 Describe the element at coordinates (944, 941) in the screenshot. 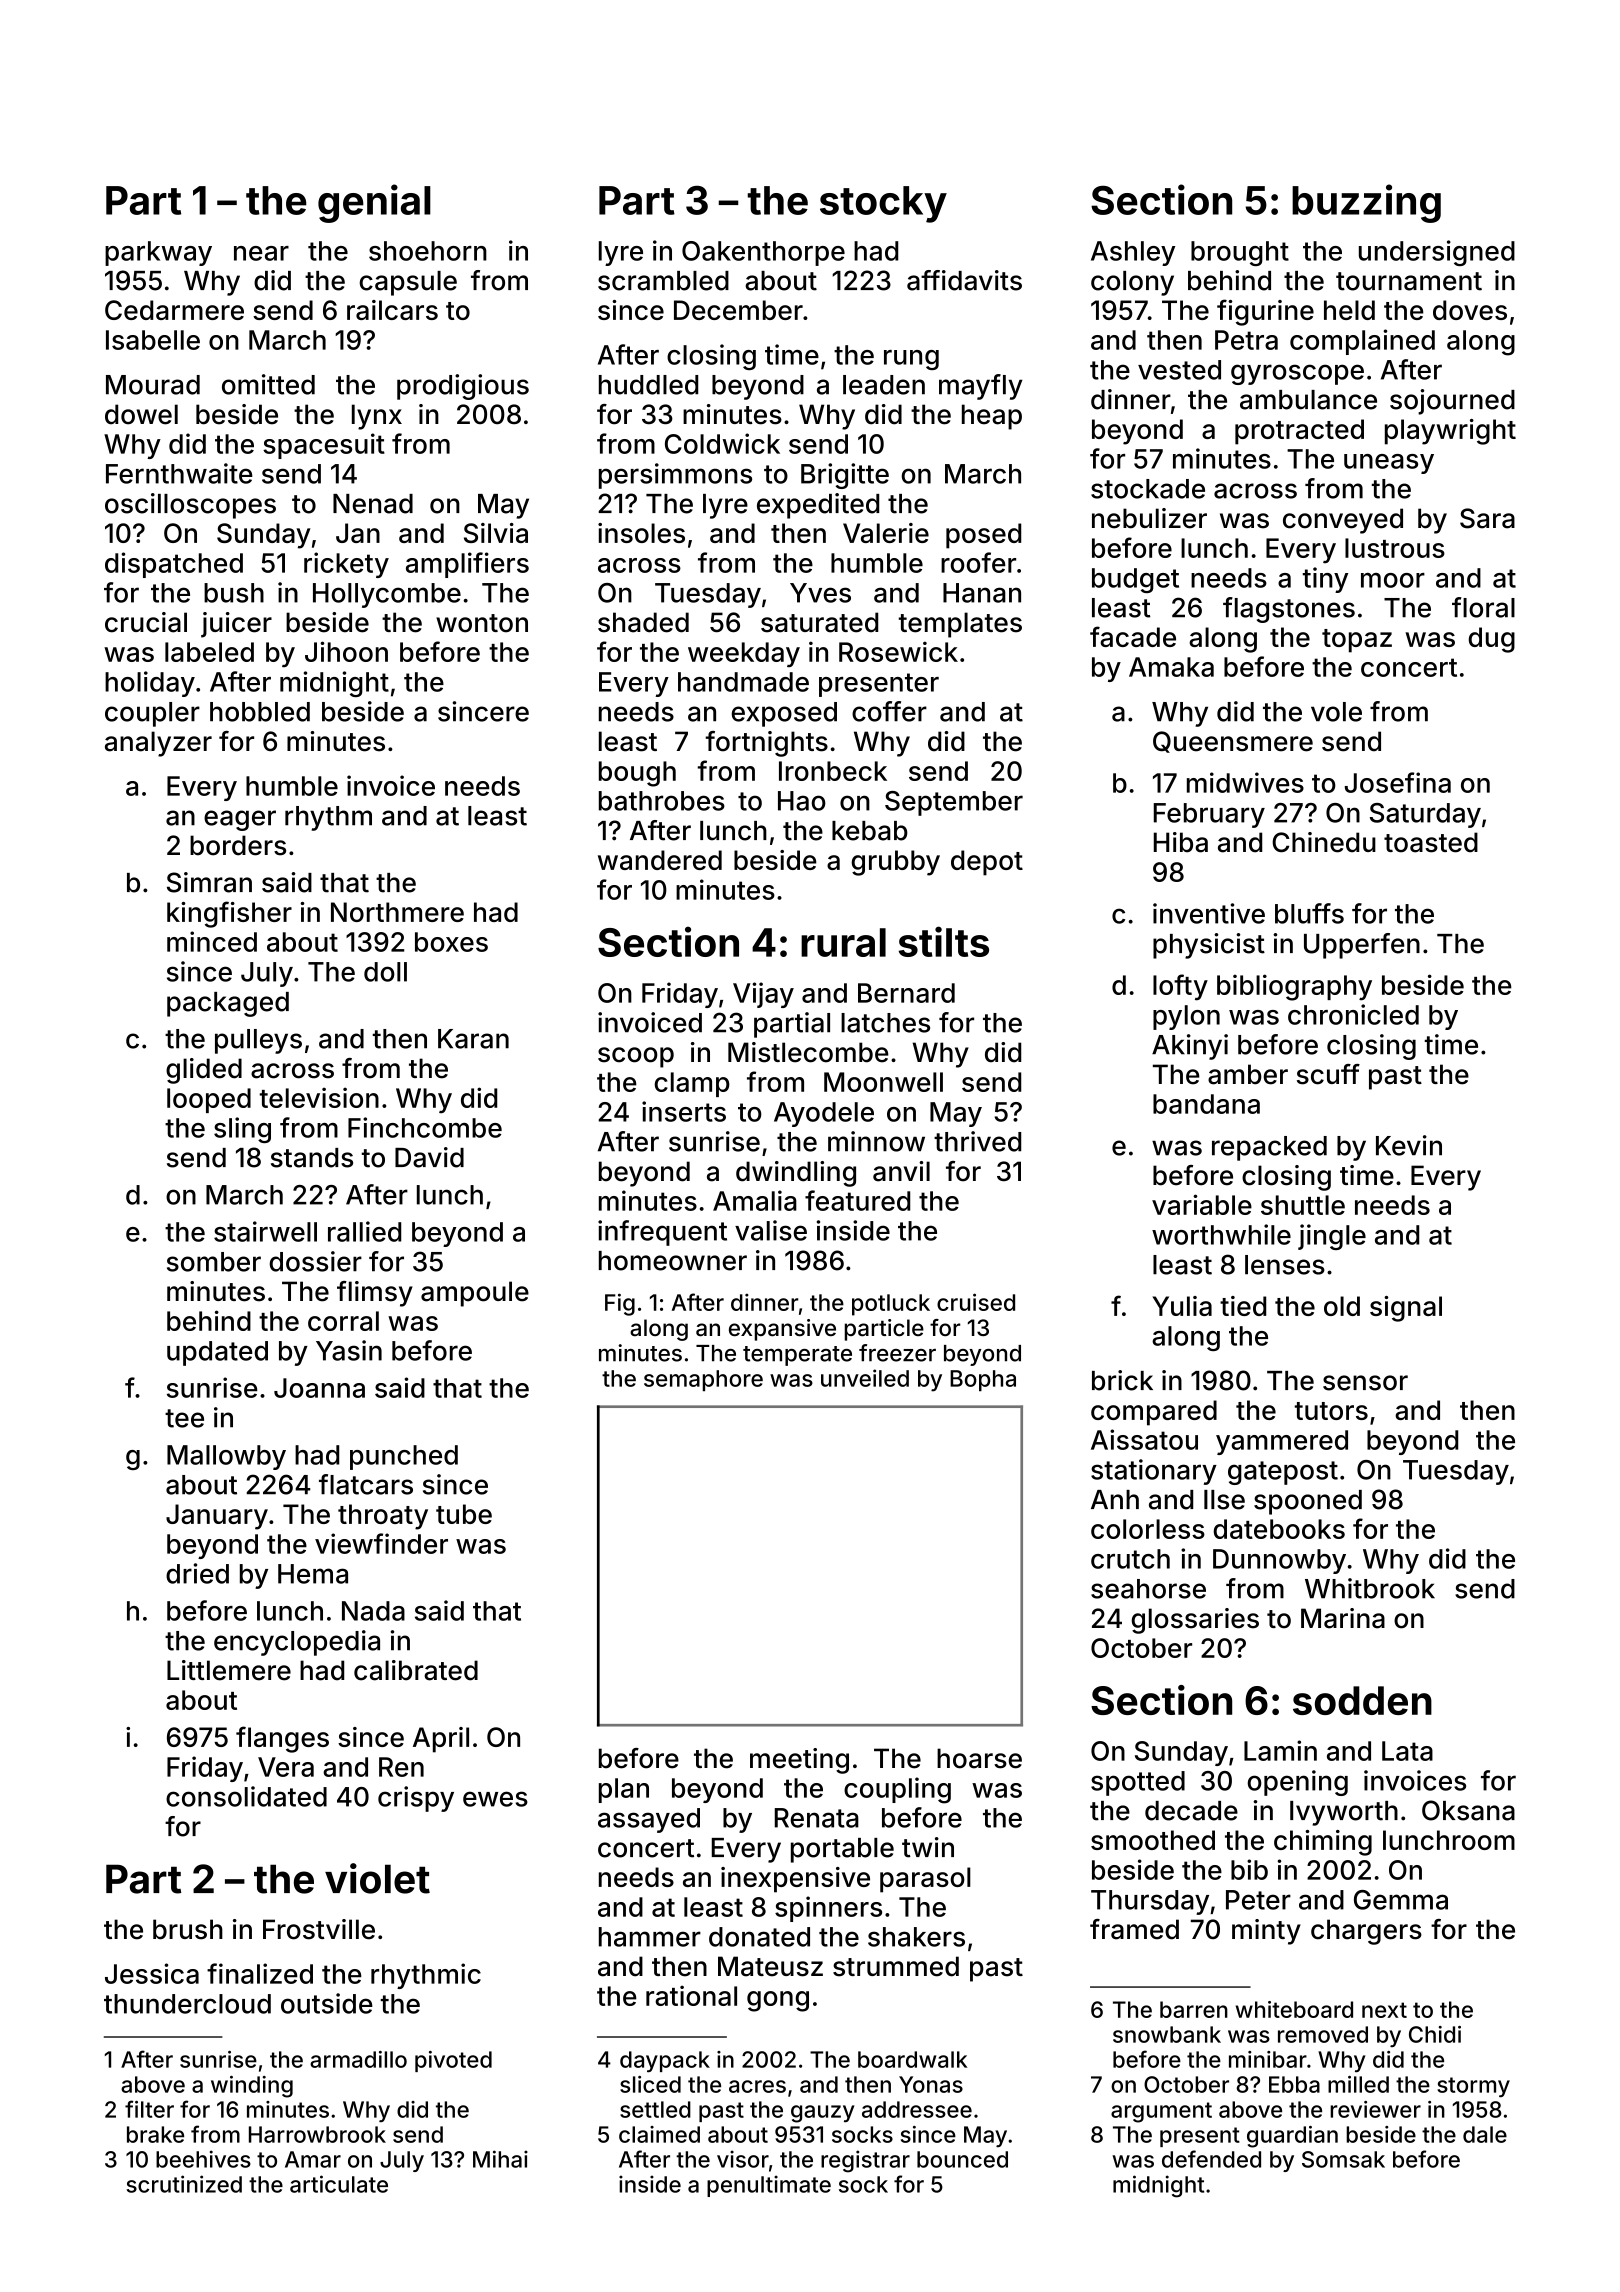

I see `stilts` at that location.
